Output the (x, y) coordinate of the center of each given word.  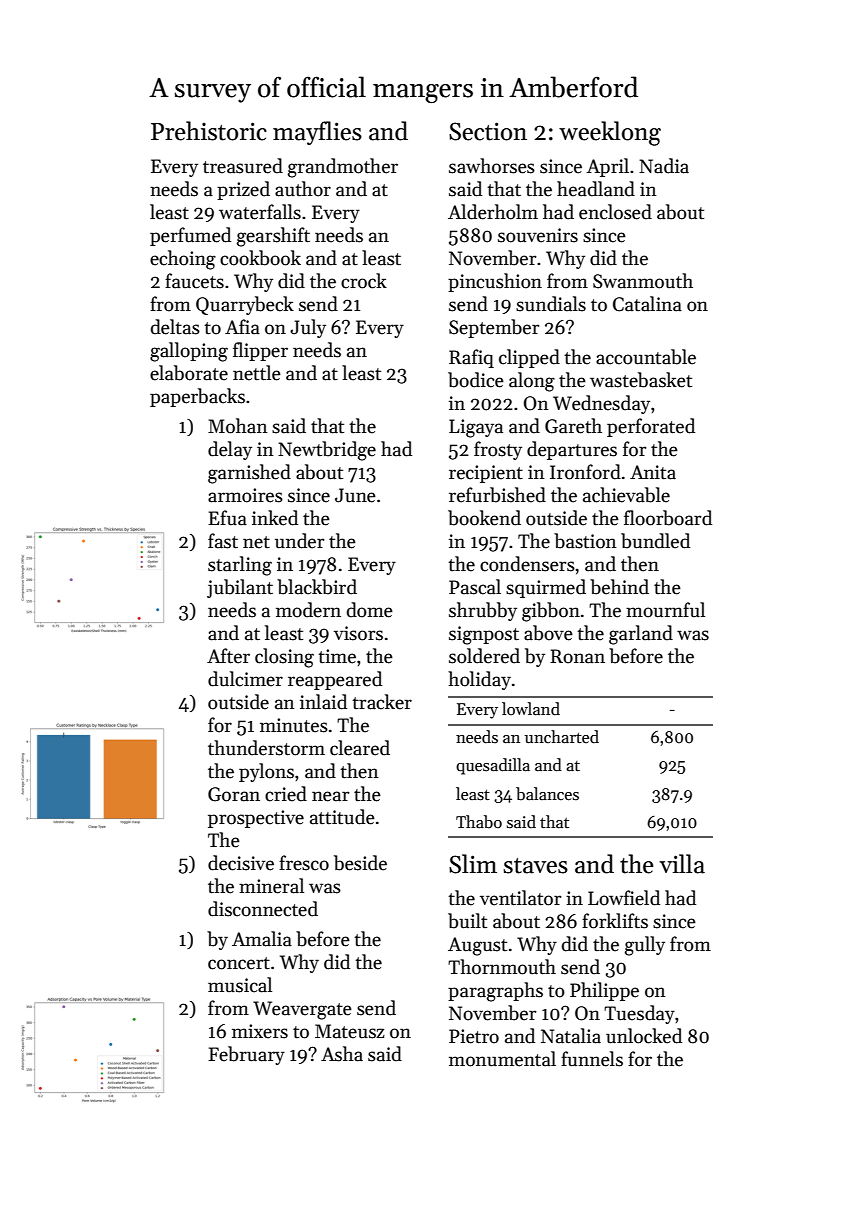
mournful (665, 610)
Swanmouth (643, 281)
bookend (484, 518)
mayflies (317, 133)
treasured (243, 166)
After (228, 656)
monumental (502, 1059)
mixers (260, 1031)
